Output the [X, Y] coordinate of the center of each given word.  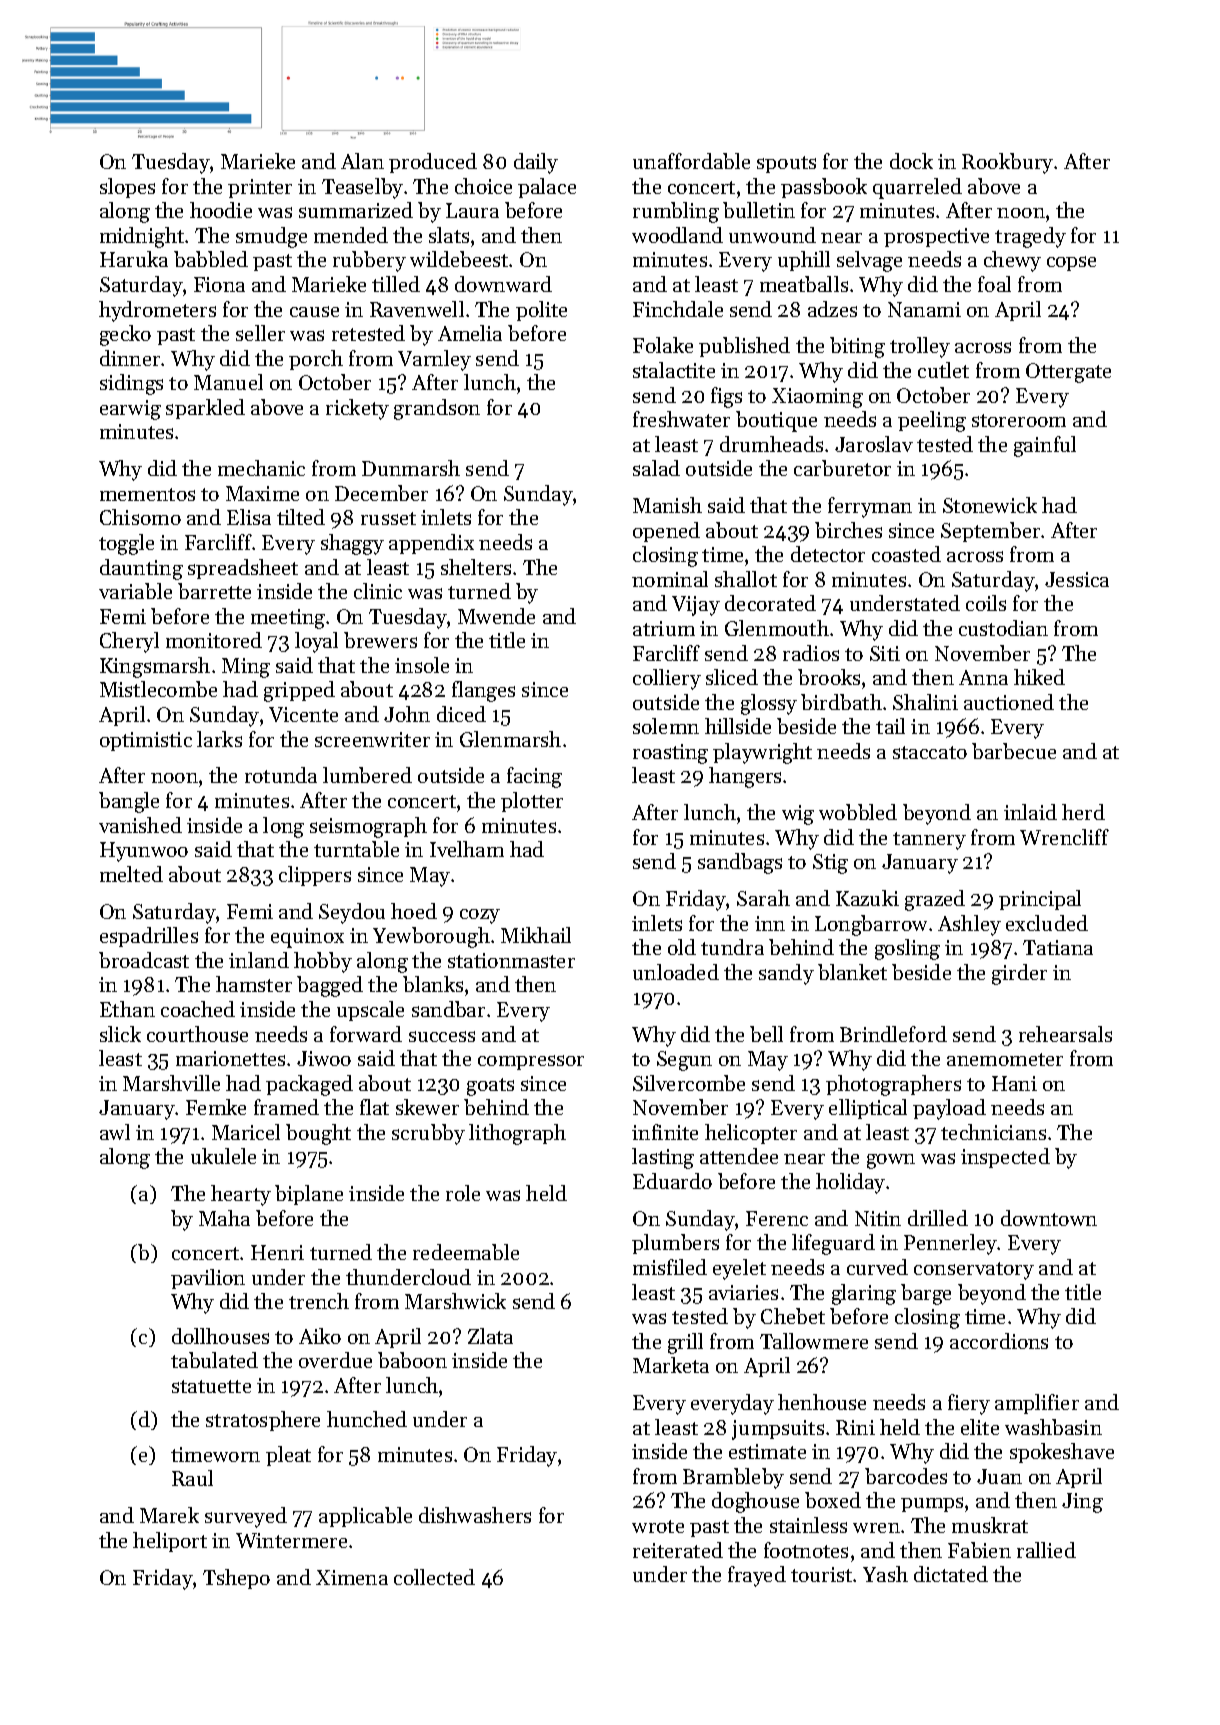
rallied [1046, 1550]
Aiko [320, 1336]
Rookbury [1007, 163]
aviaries [743, 1292]
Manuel [228, 382]
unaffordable [691, 161]
